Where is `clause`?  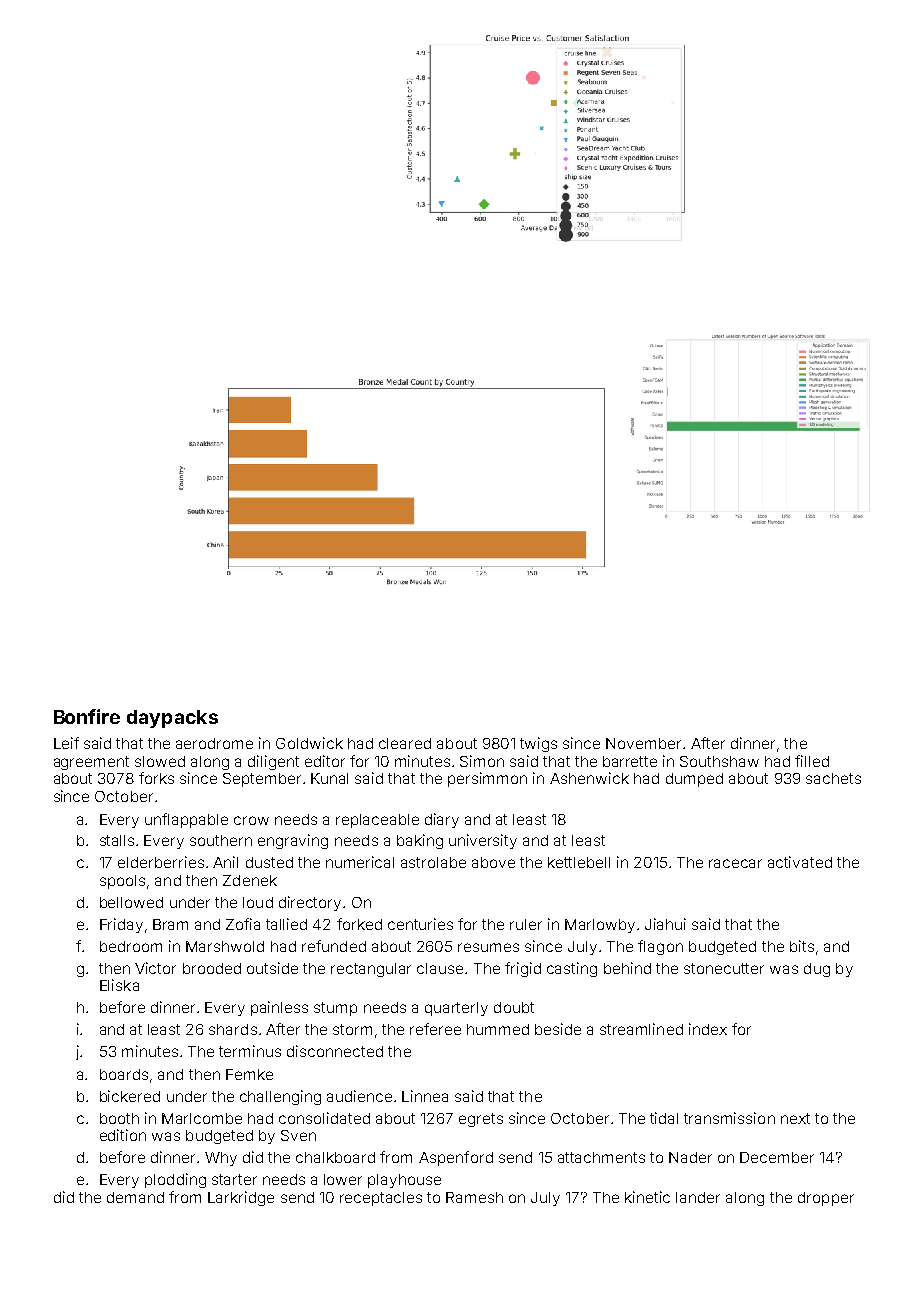 clause is located at coordinates (440, 968).
